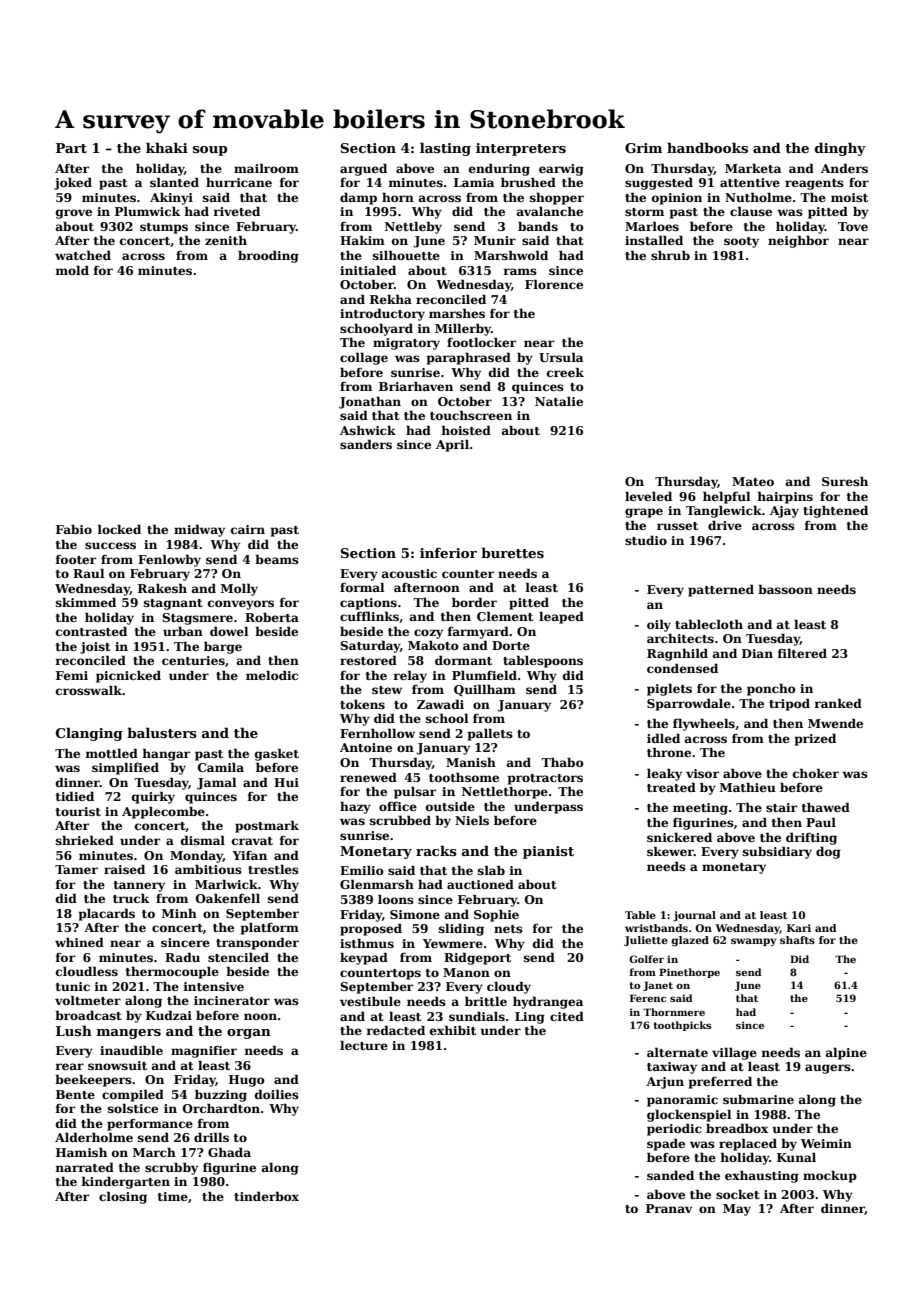  Describe the element at coordinates (448, 553) in the image. I see `inferior` at that location.
